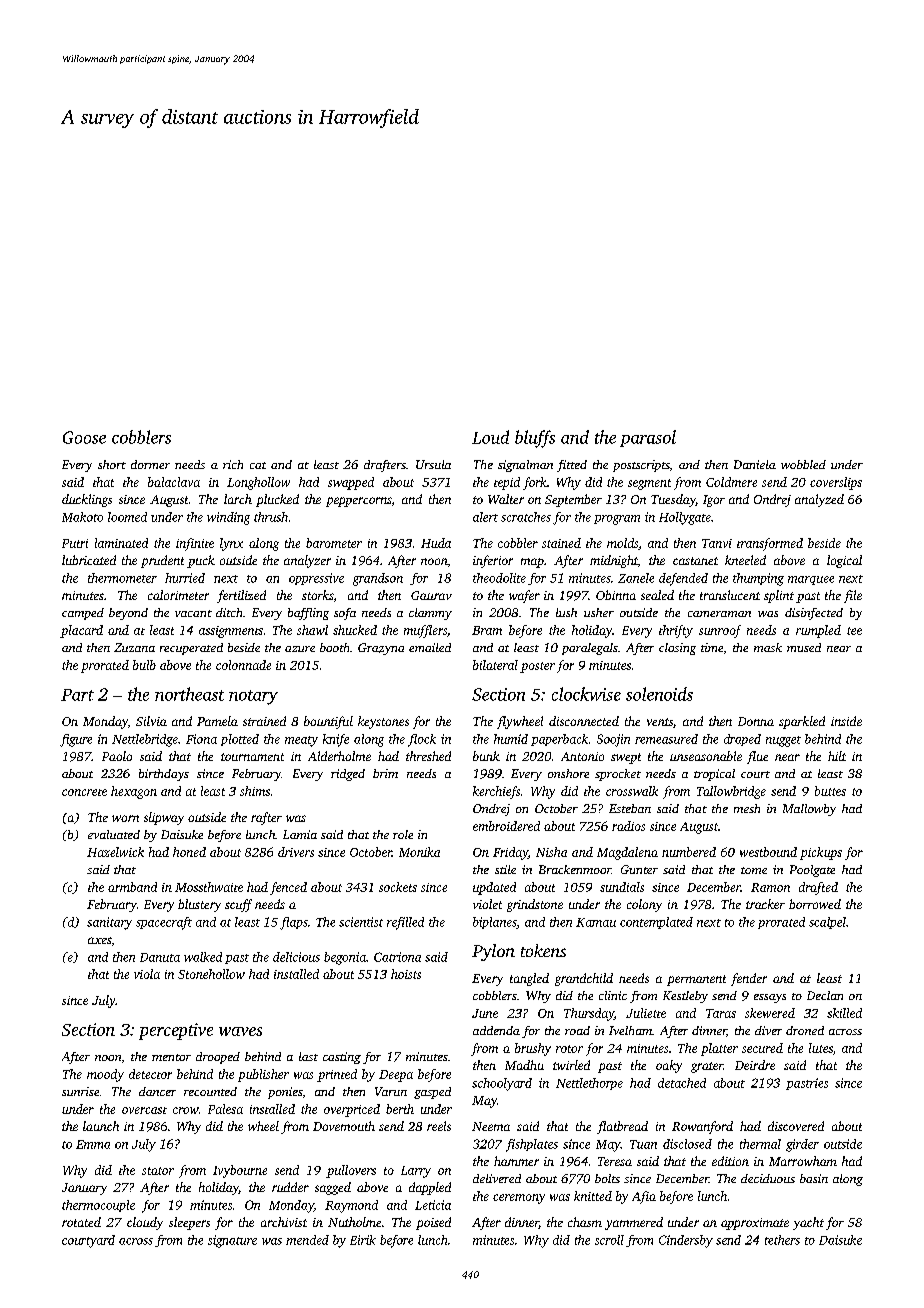  Describe the element at coordinates (648, 438) in the image. I see `parasol` at that location.
